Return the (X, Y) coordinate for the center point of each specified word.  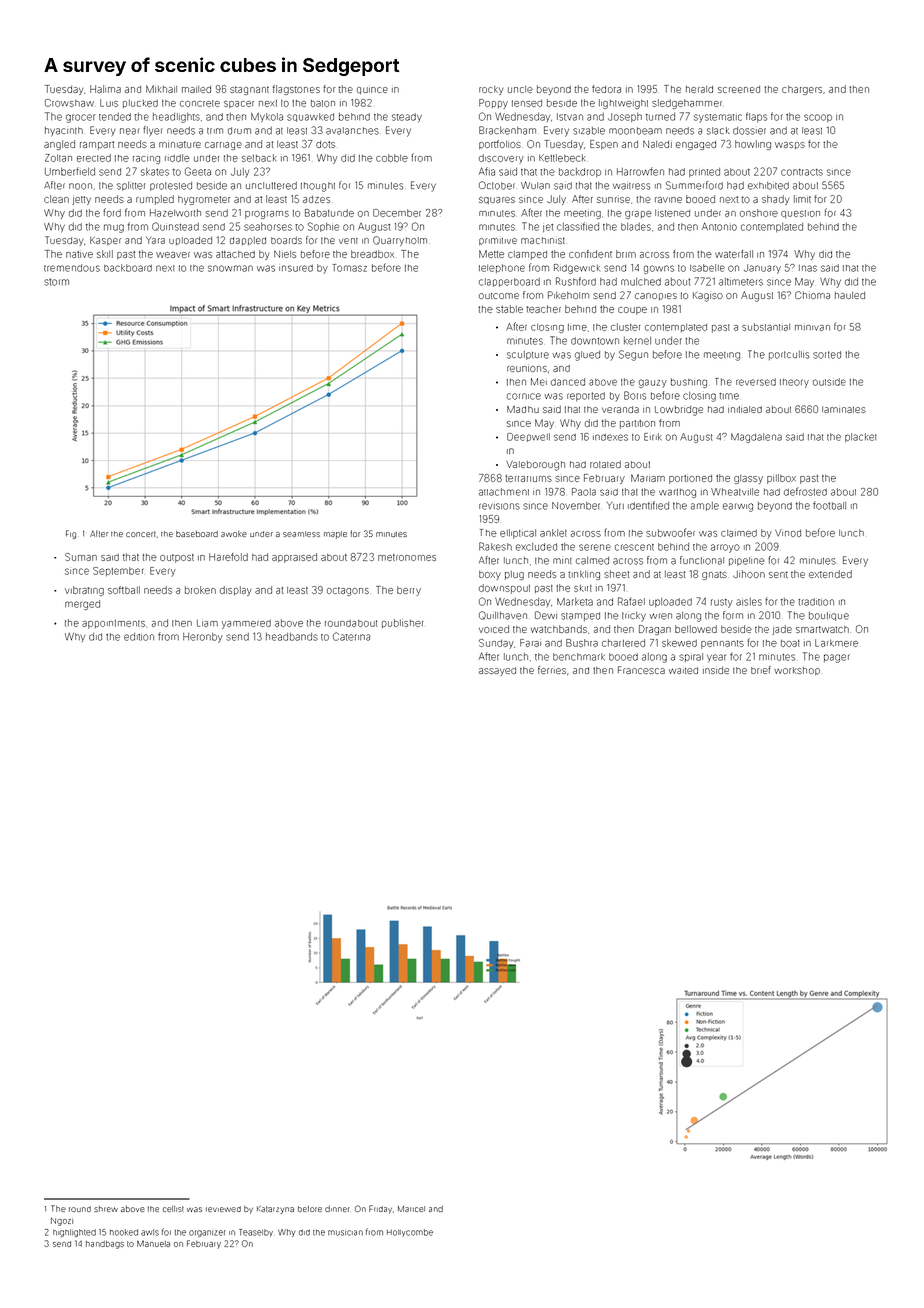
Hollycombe (410, 1233)
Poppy (493, 104)
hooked (124, 1232)
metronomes (407, 557)
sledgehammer (687, 104)
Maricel (411, 1209)
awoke (234, 534)
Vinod (788, 533)
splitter (131, 186)
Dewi (546, 615)
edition (139, 637)
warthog (677, 493)
